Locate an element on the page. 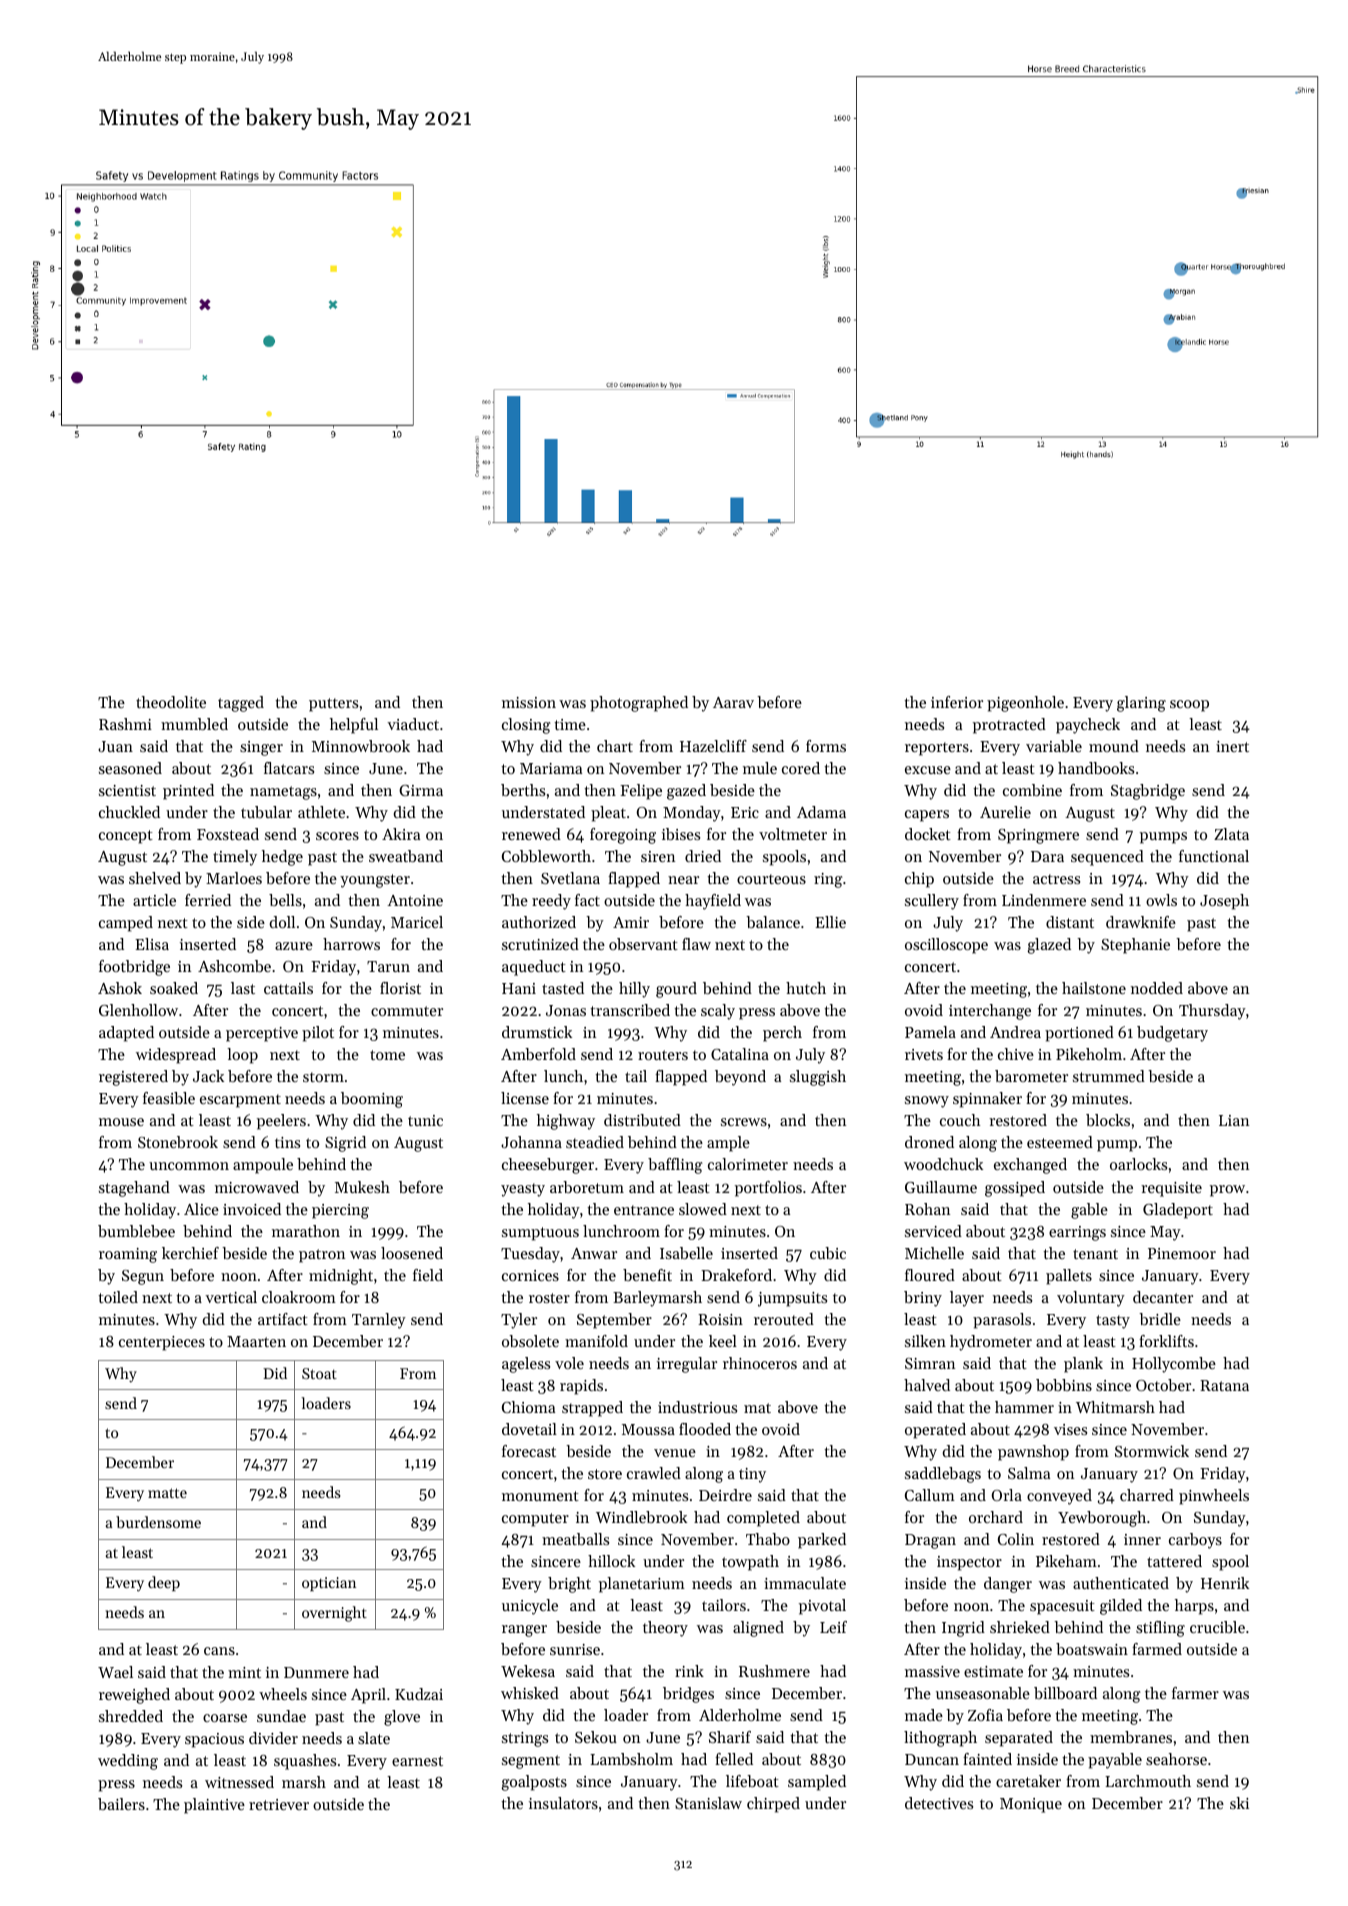 Image resolution: width=1348 pixels, height=1906 pixels. roster is located at coordinates (549, 1298).
